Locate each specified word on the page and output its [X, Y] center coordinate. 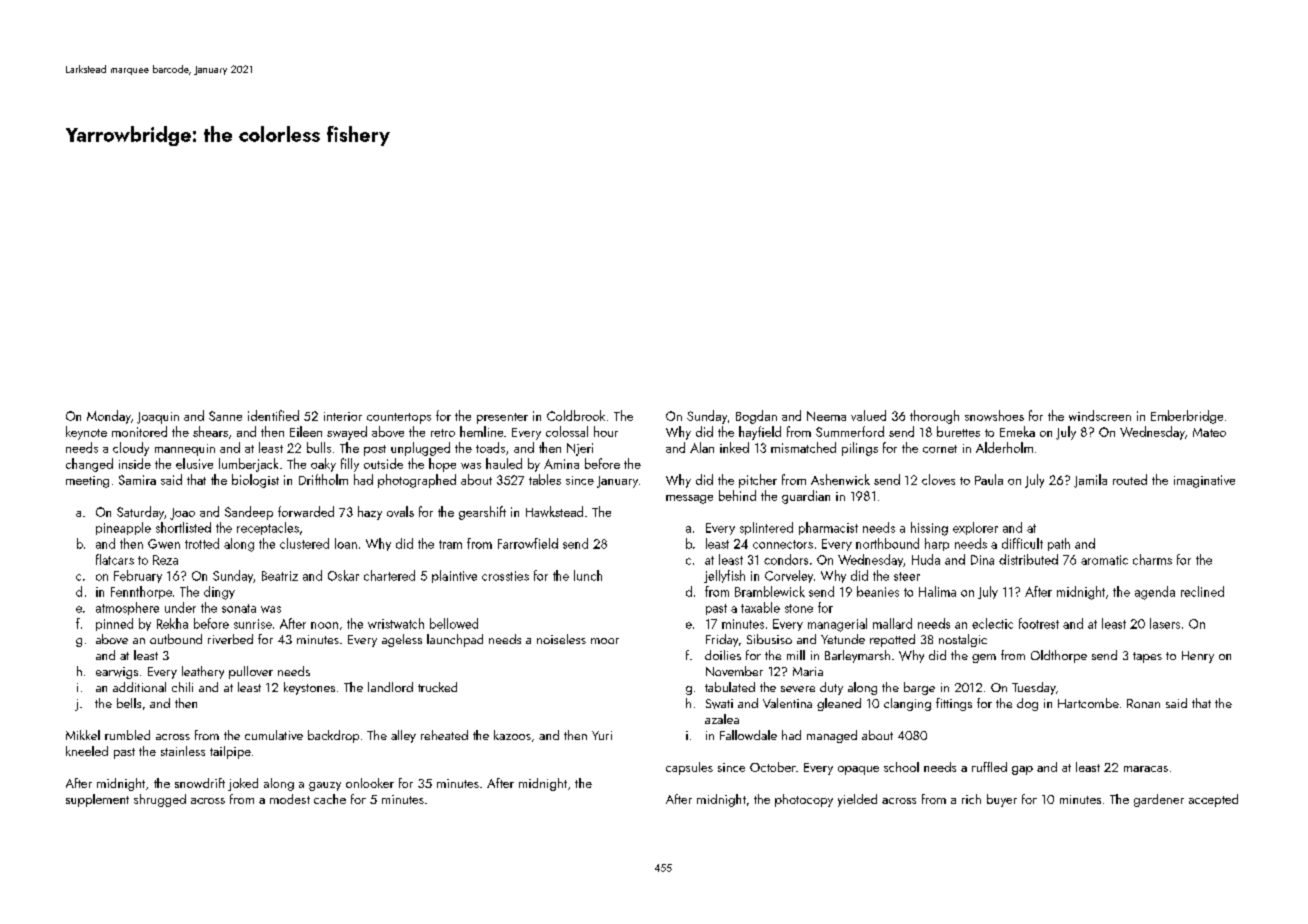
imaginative [1204, 481]
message [689, 499]
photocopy [804, 800]
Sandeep [249, 513]
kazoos [512, 735]
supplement [97, 800]
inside [135, 463]
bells [129, 703]
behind [737, 495]
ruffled [989, 767]
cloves [938, 479]
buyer [1002, 800]
